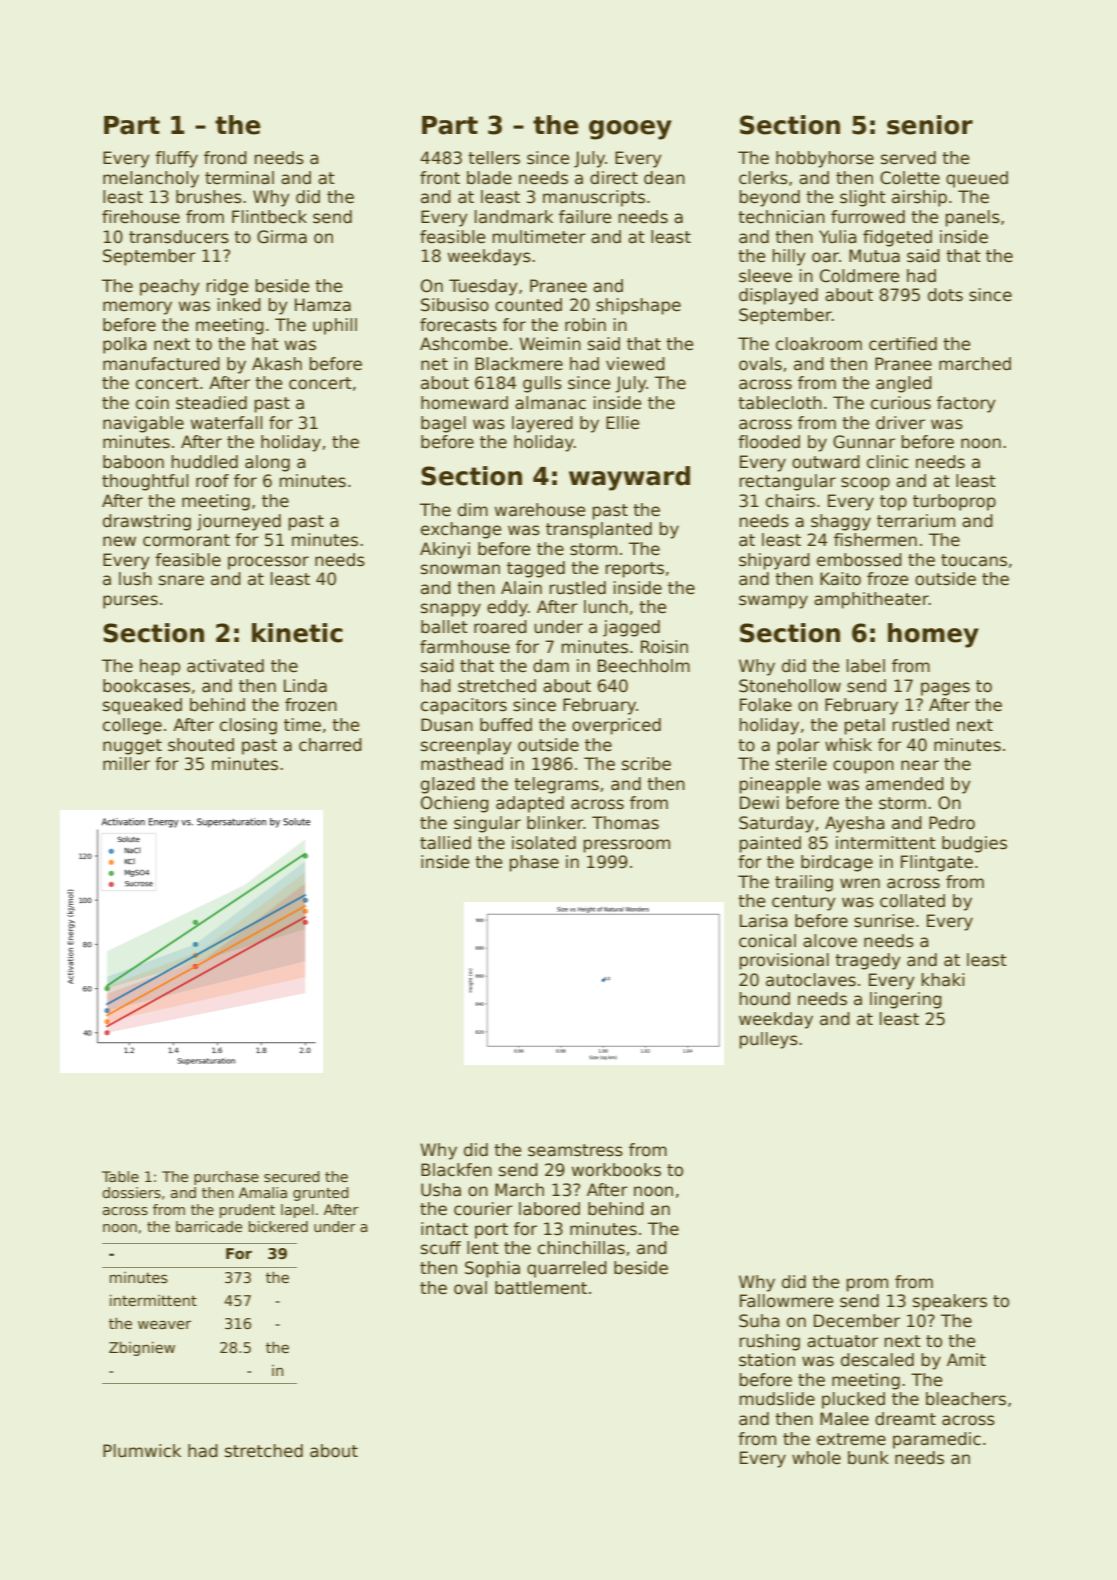  Describe the element at coordinates (864, 442) in the screenshot. I see `Gunnar` at that location.
